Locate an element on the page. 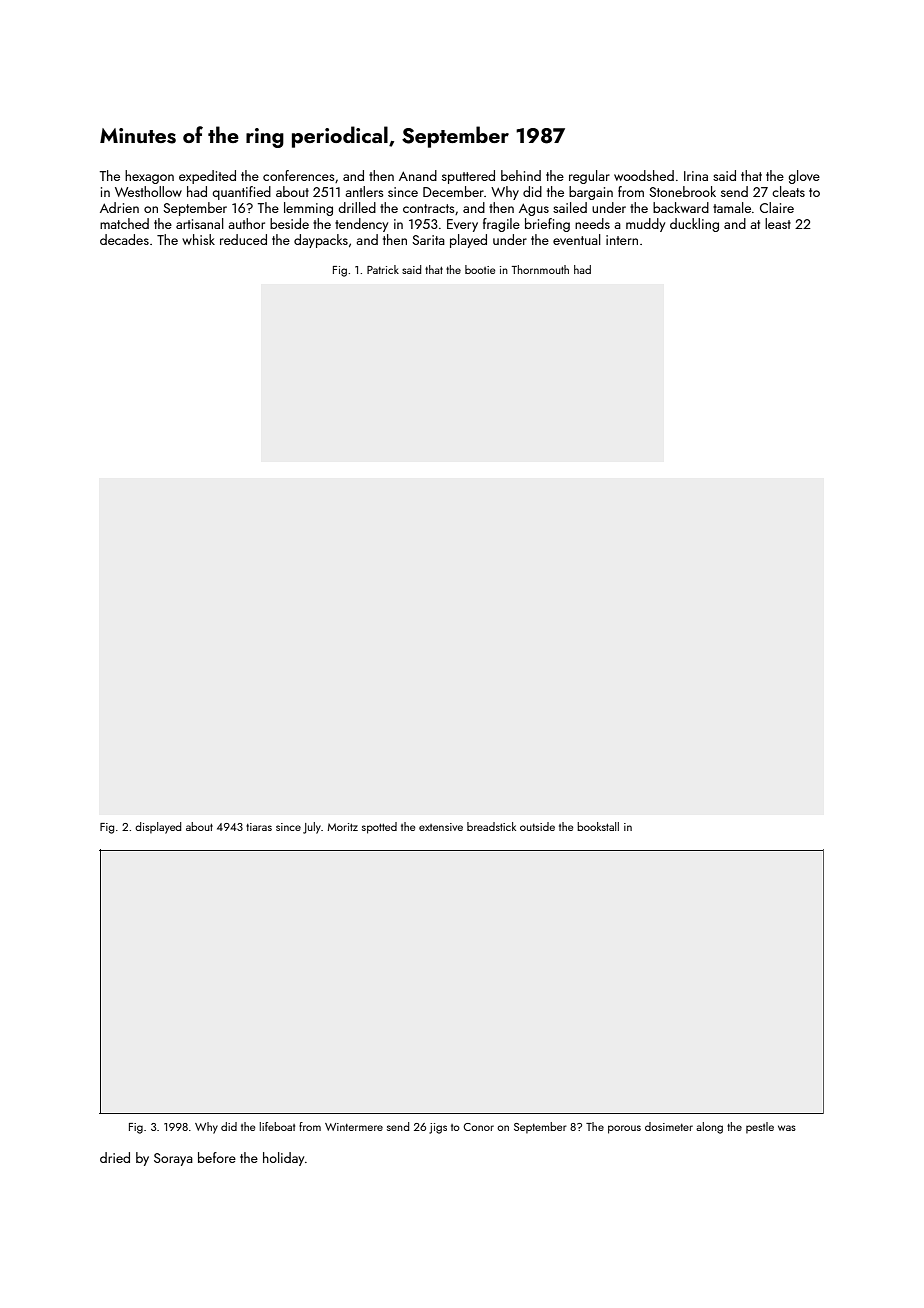 Image resolution: width=924 pixels, height=1308 pixels. tiaras is located at coordinates (259, 827).
